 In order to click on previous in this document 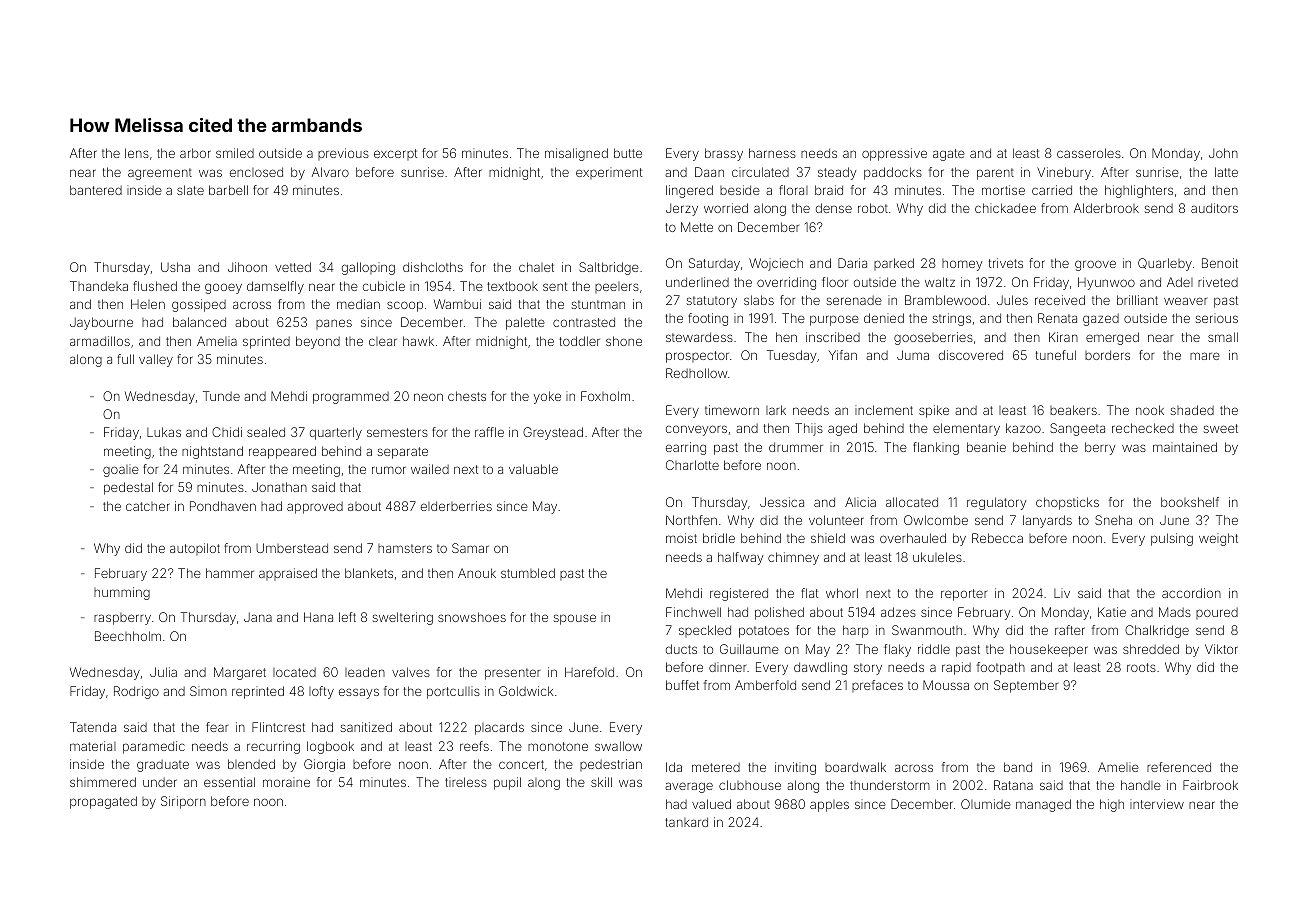, I will do `click(343, 154)`.
